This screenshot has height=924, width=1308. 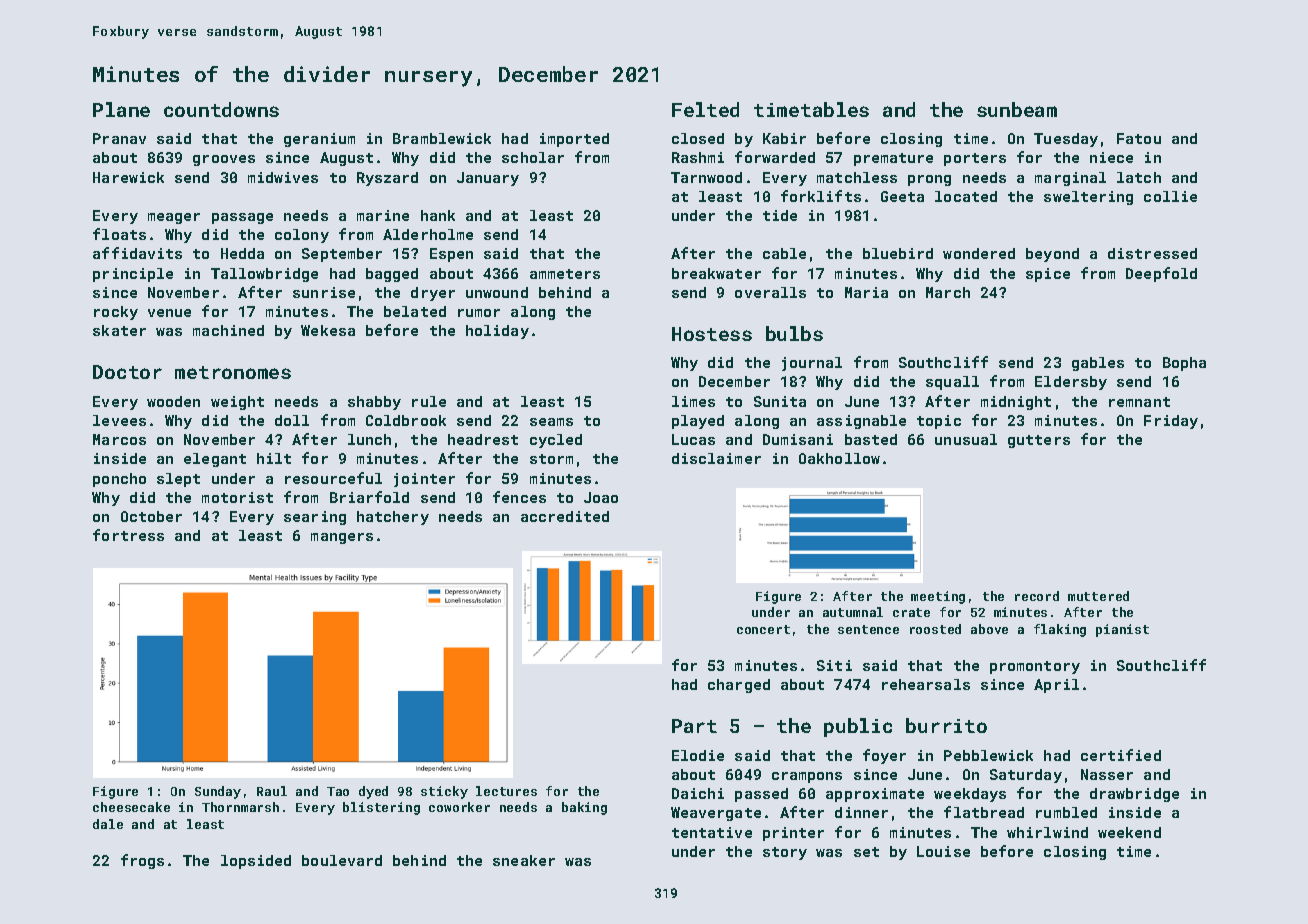 I want to click on gutters, so click(x=1039, y=441).
